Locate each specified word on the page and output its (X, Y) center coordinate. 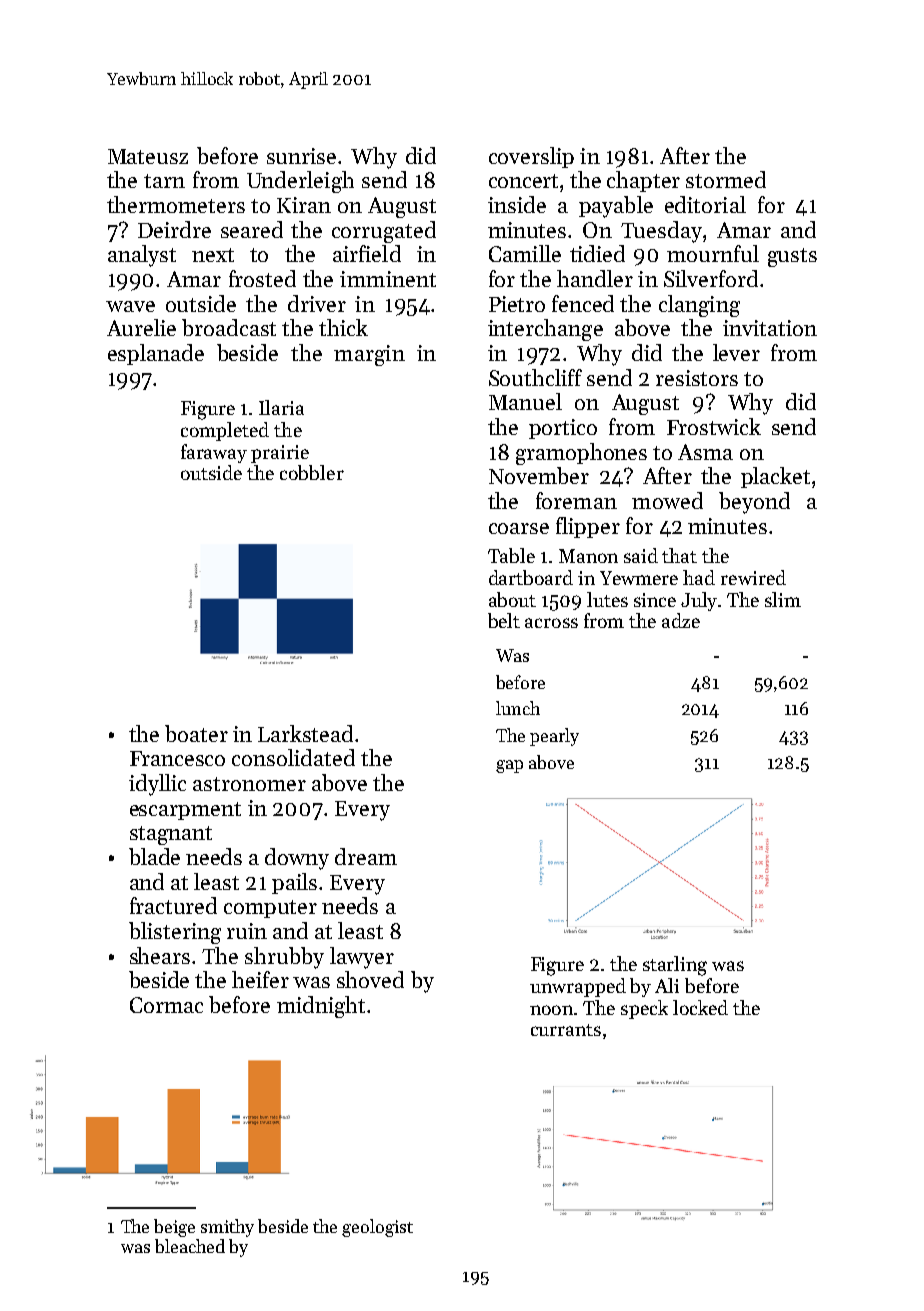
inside (517, 204)
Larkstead (305, 733)
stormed (726, 179)
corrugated (384, 232)
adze (681, 620)
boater (196, 733)
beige (174, 1228)
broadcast (229, 327)
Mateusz (148, 156)
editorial (705, 204)
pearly (554, 737)
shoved (370, 979)
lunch (518, 708)
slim (783, 599)
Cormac (166, 1005)
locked (700, 1007)
